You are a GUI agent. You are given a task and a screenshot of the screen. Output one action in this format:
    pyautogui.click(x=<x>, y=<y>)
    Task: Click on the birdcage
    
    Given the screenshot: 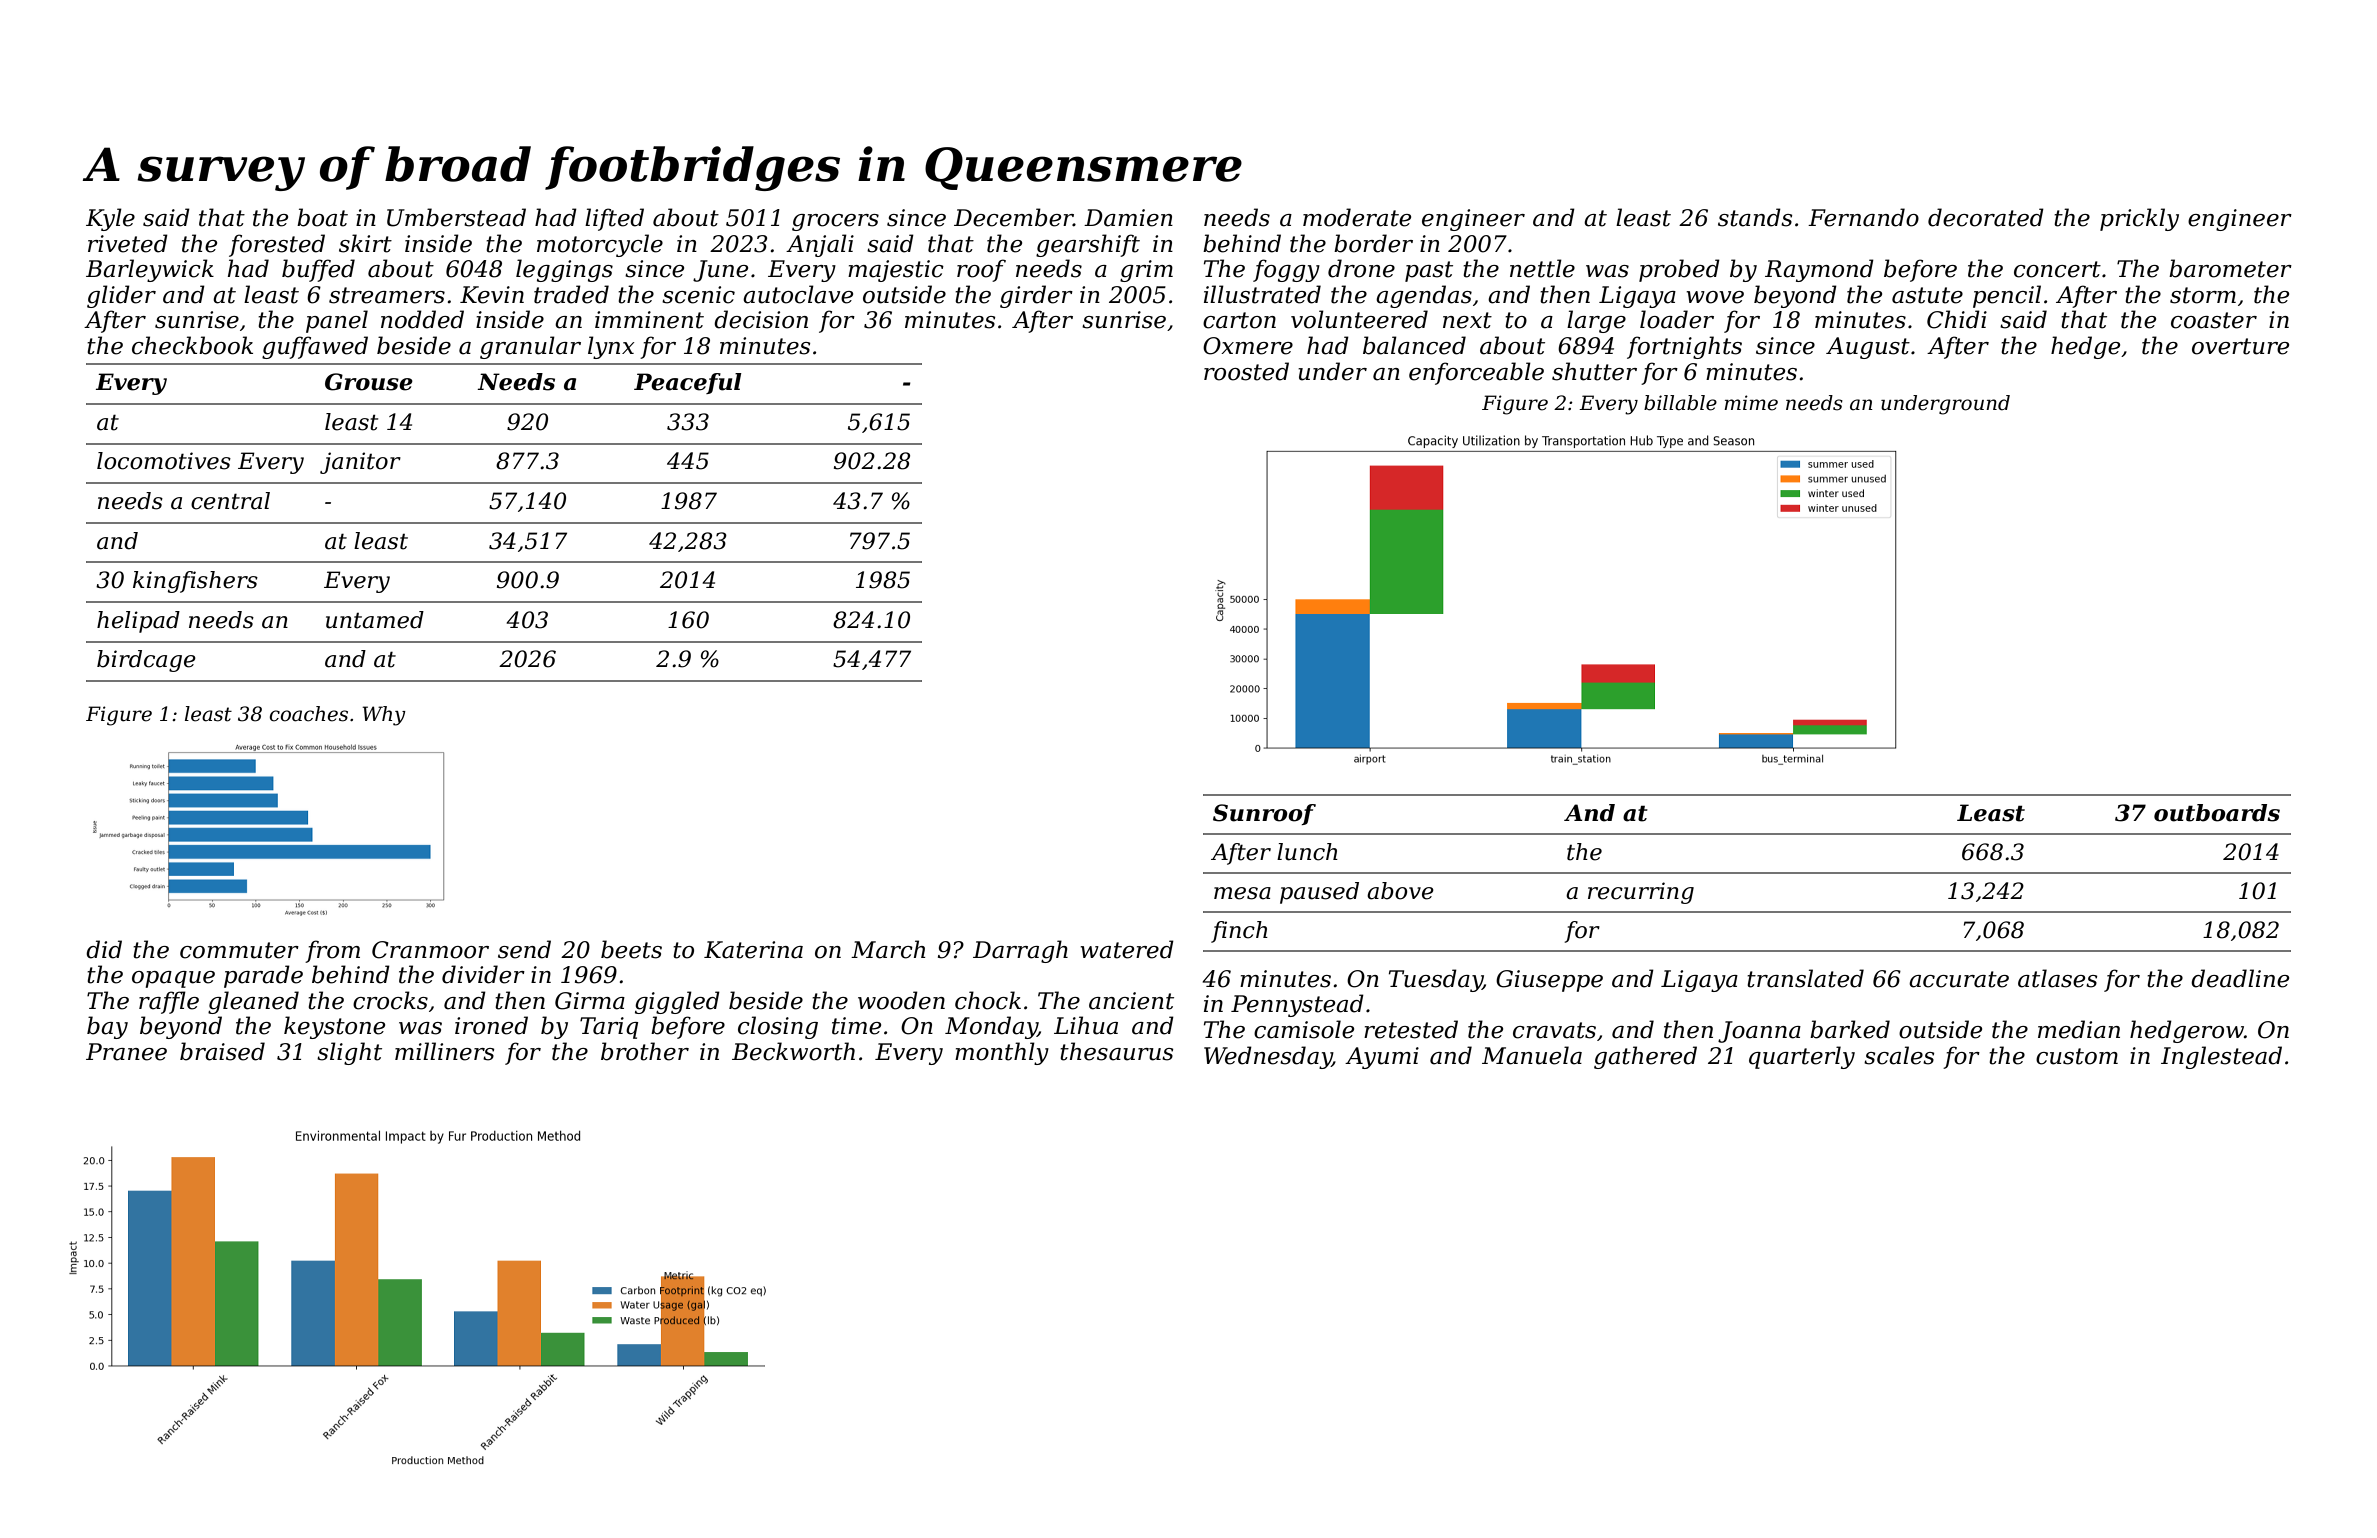 What is the action you would take?
    pyautogui.click(x=146, y=661)
